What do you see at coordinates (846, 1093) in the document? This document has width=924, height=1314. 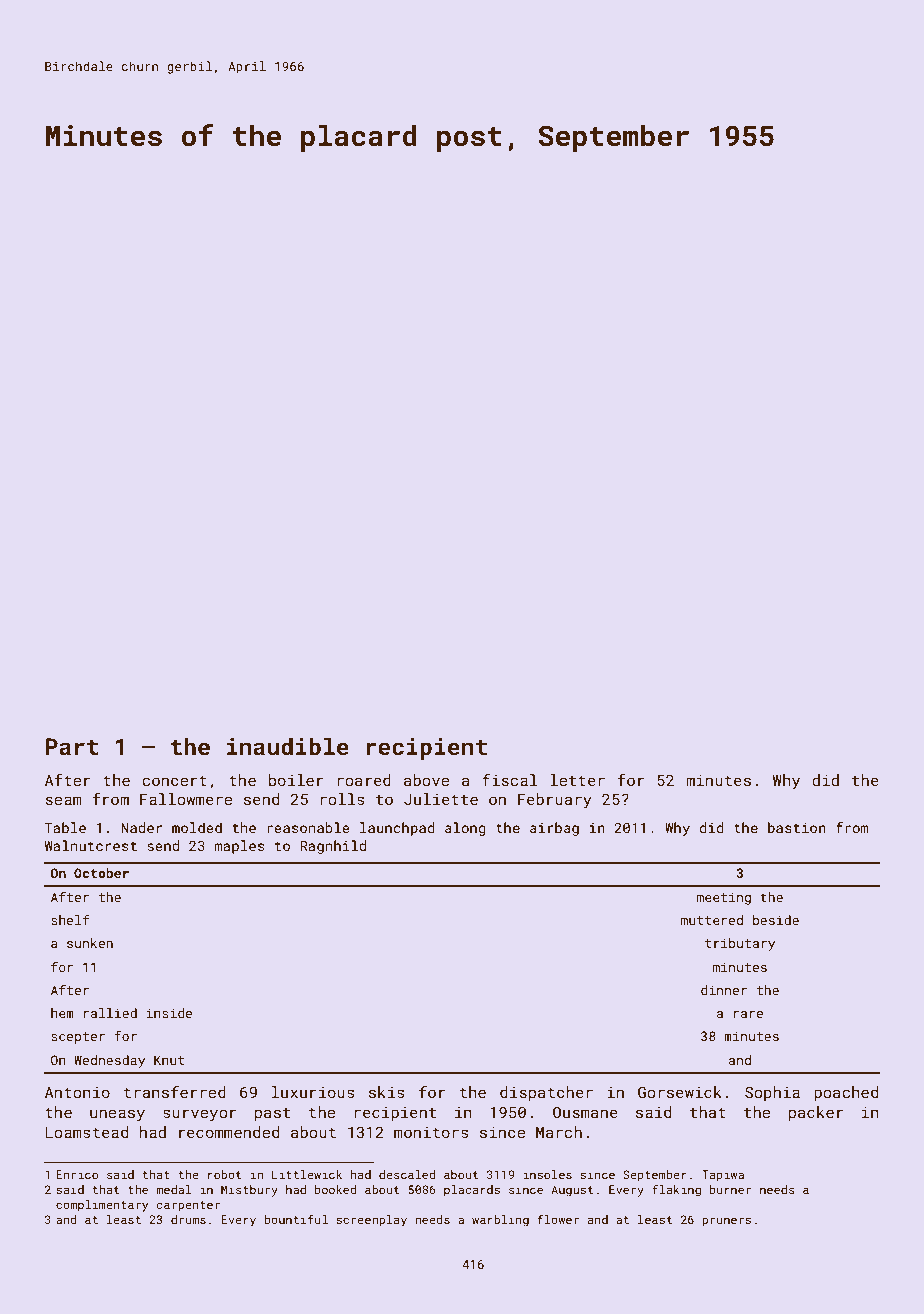 I see `poached` at bounding box center [846, 1093].
